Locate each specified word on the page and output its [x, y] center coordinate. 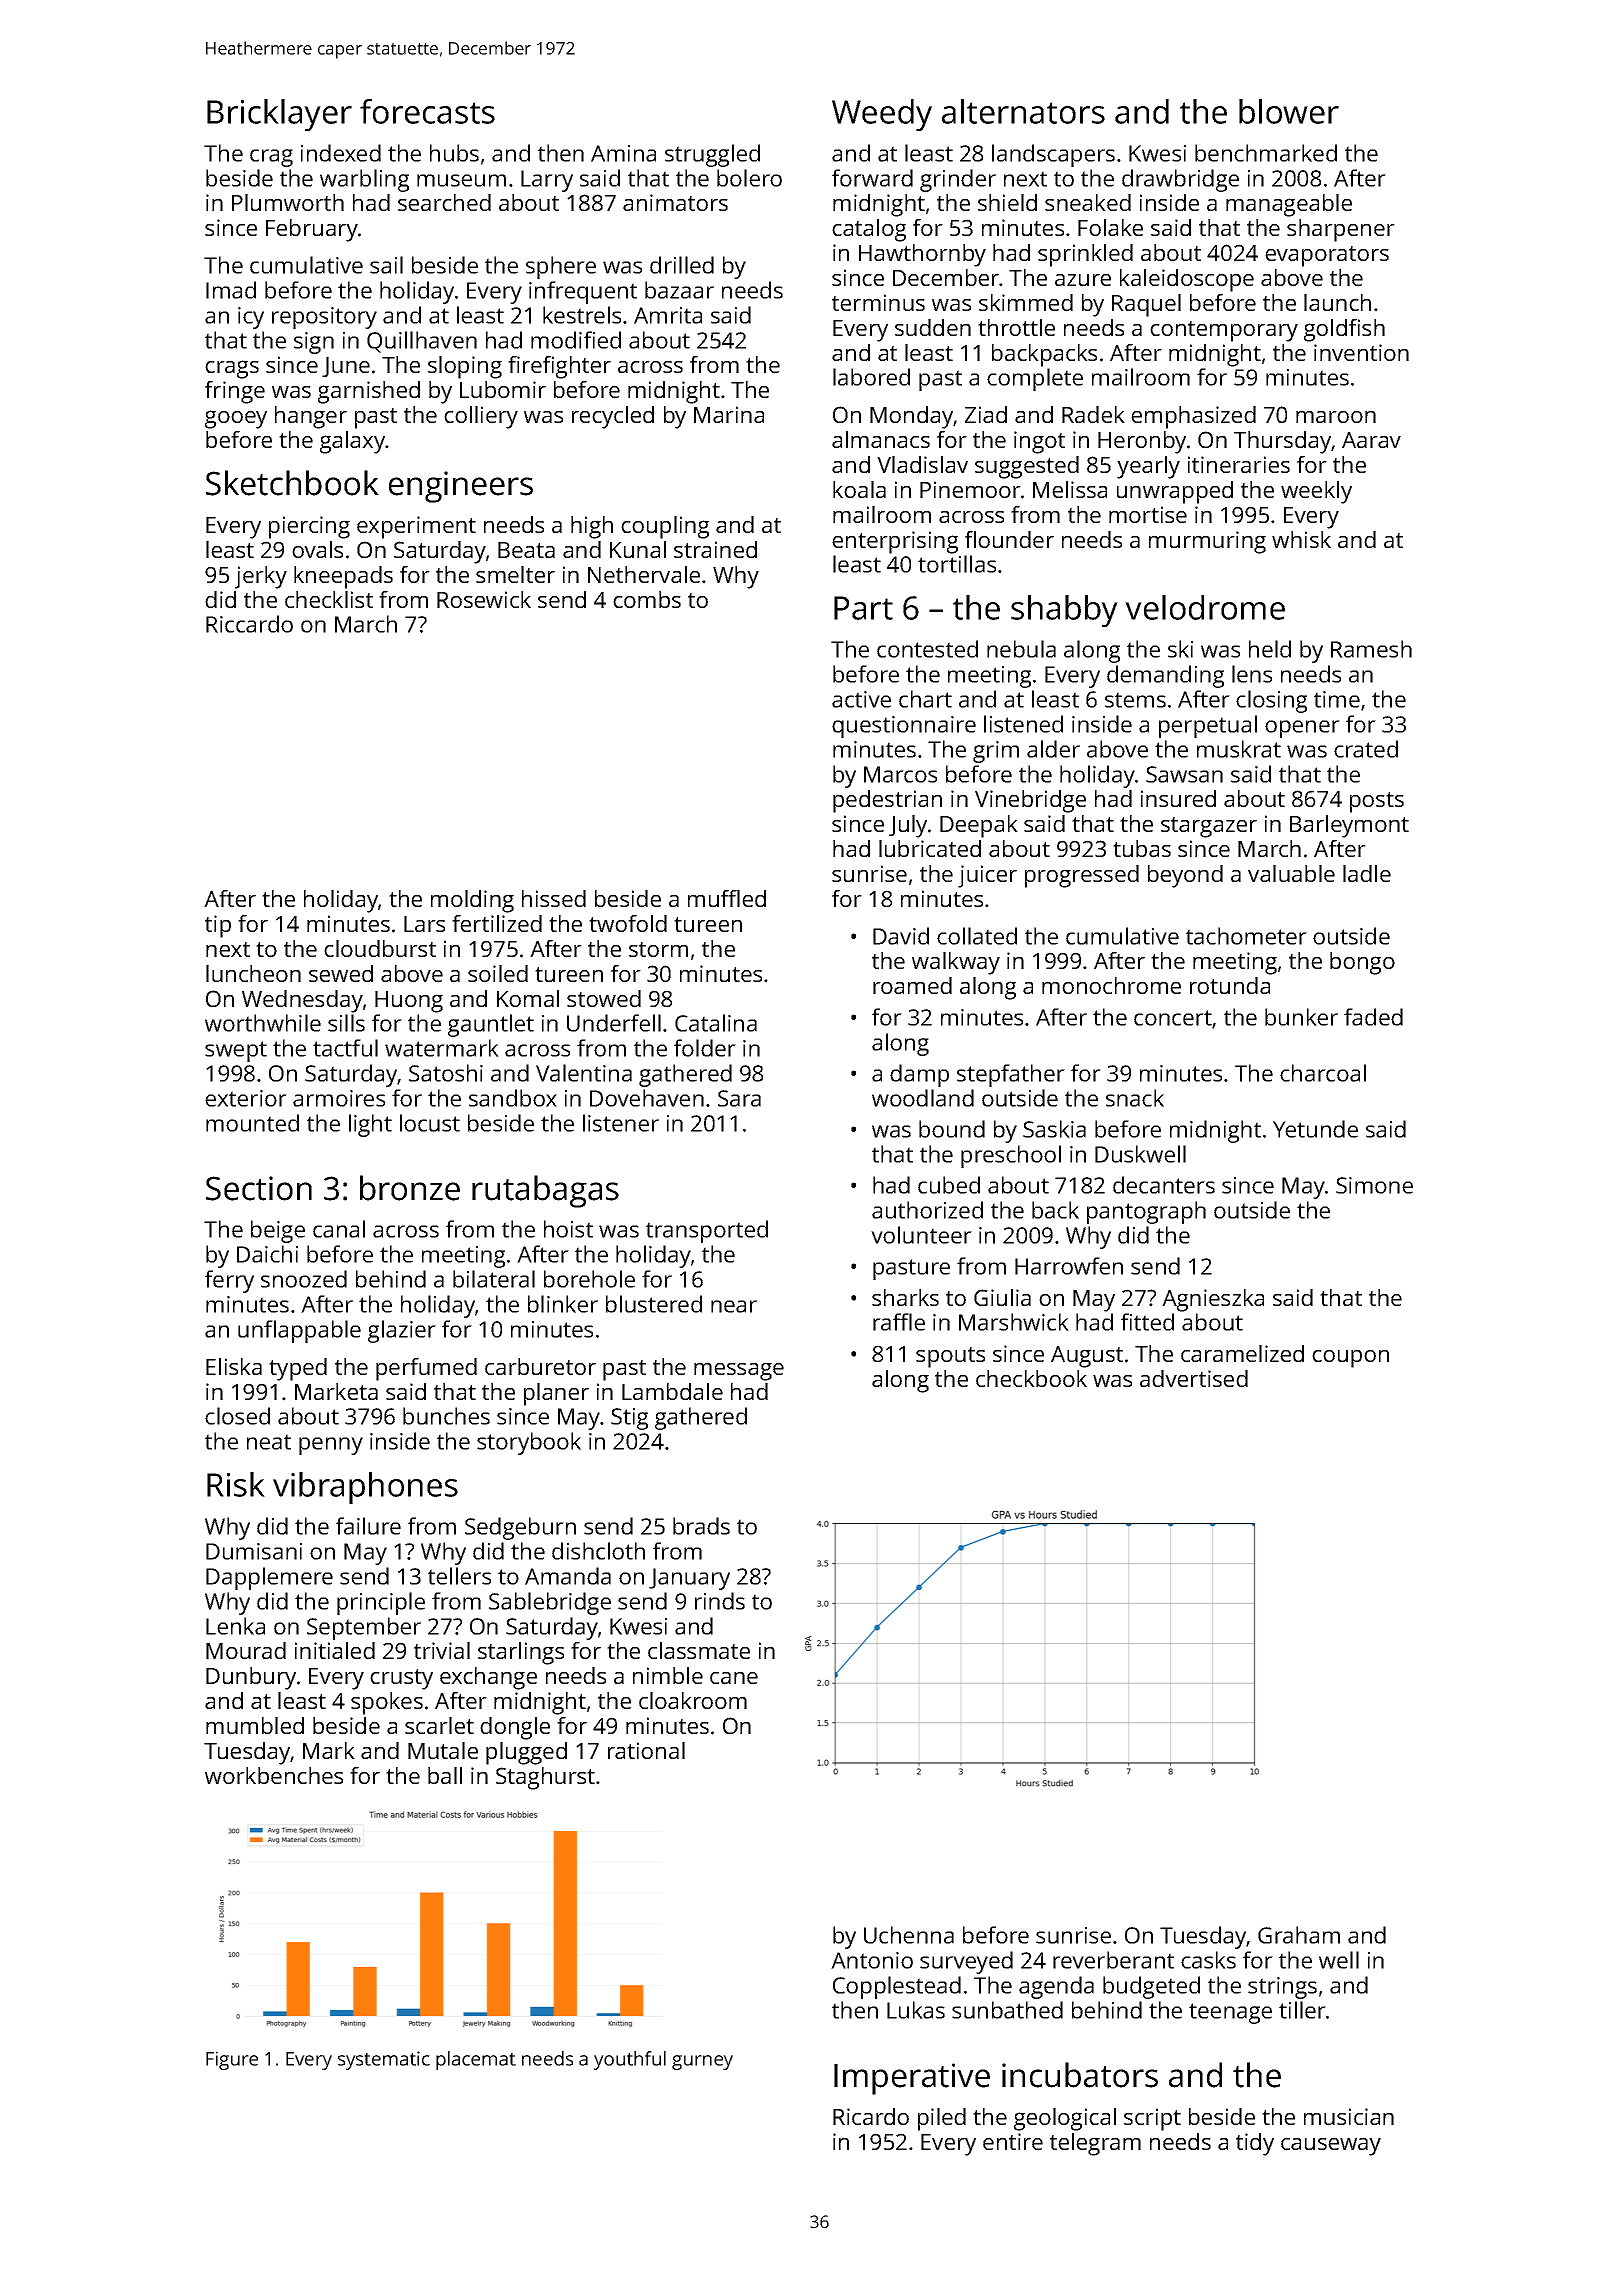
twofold [628, 923]
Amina [623, 153]
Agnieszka [1213, 1300]
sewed [341, 973]
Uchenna [909, 1935]
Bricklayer [279, 115]
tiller [1302, 2010]
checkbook [1031, 1378]
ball [445, 1775]
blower [1289, 111]
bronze [410, 1188]
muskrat [1239, 749]
